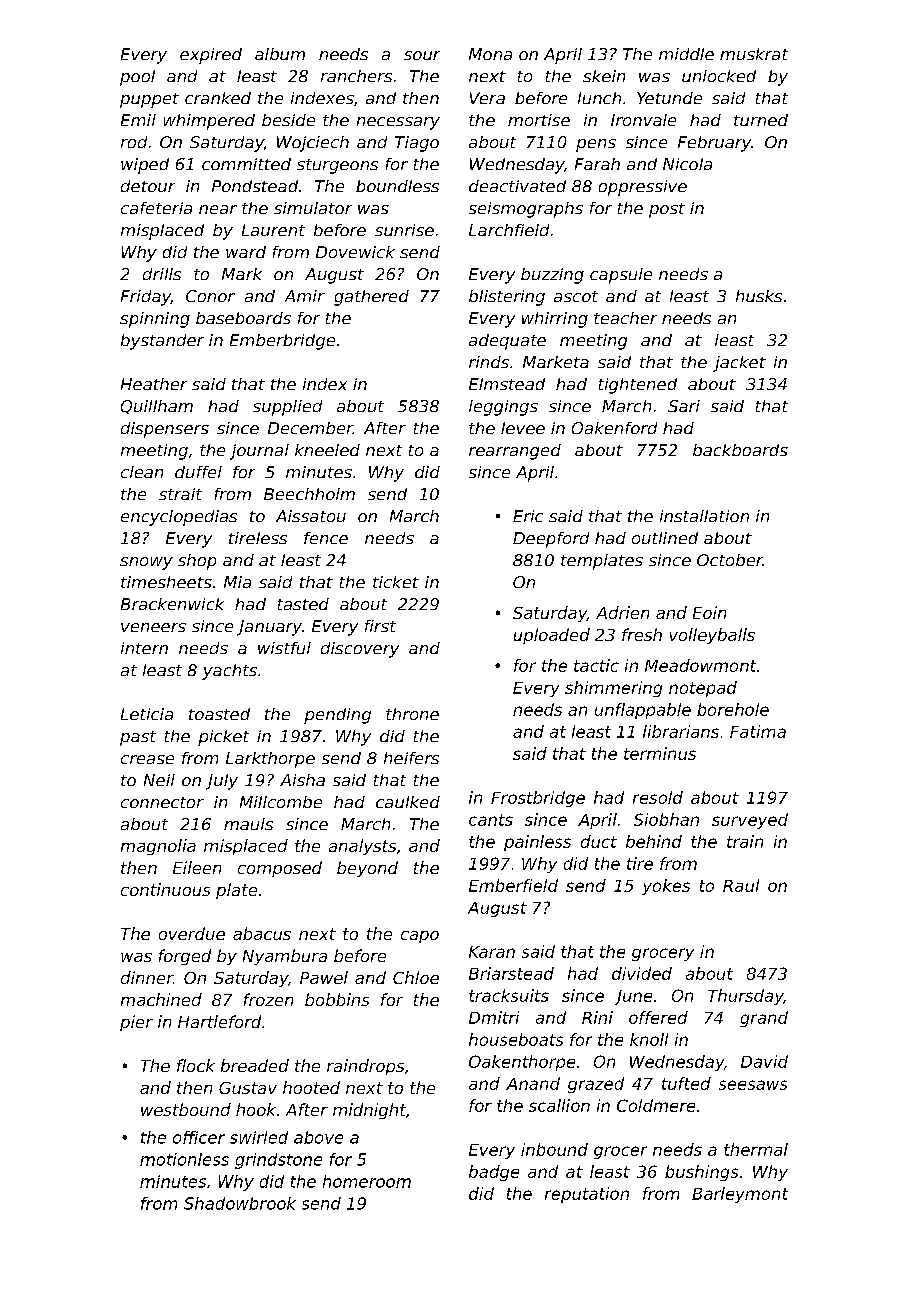 The width and height of the page is (908, 1316). Describe the element at coordinates (555, 320) in the page. I see `whirring` at that location.
